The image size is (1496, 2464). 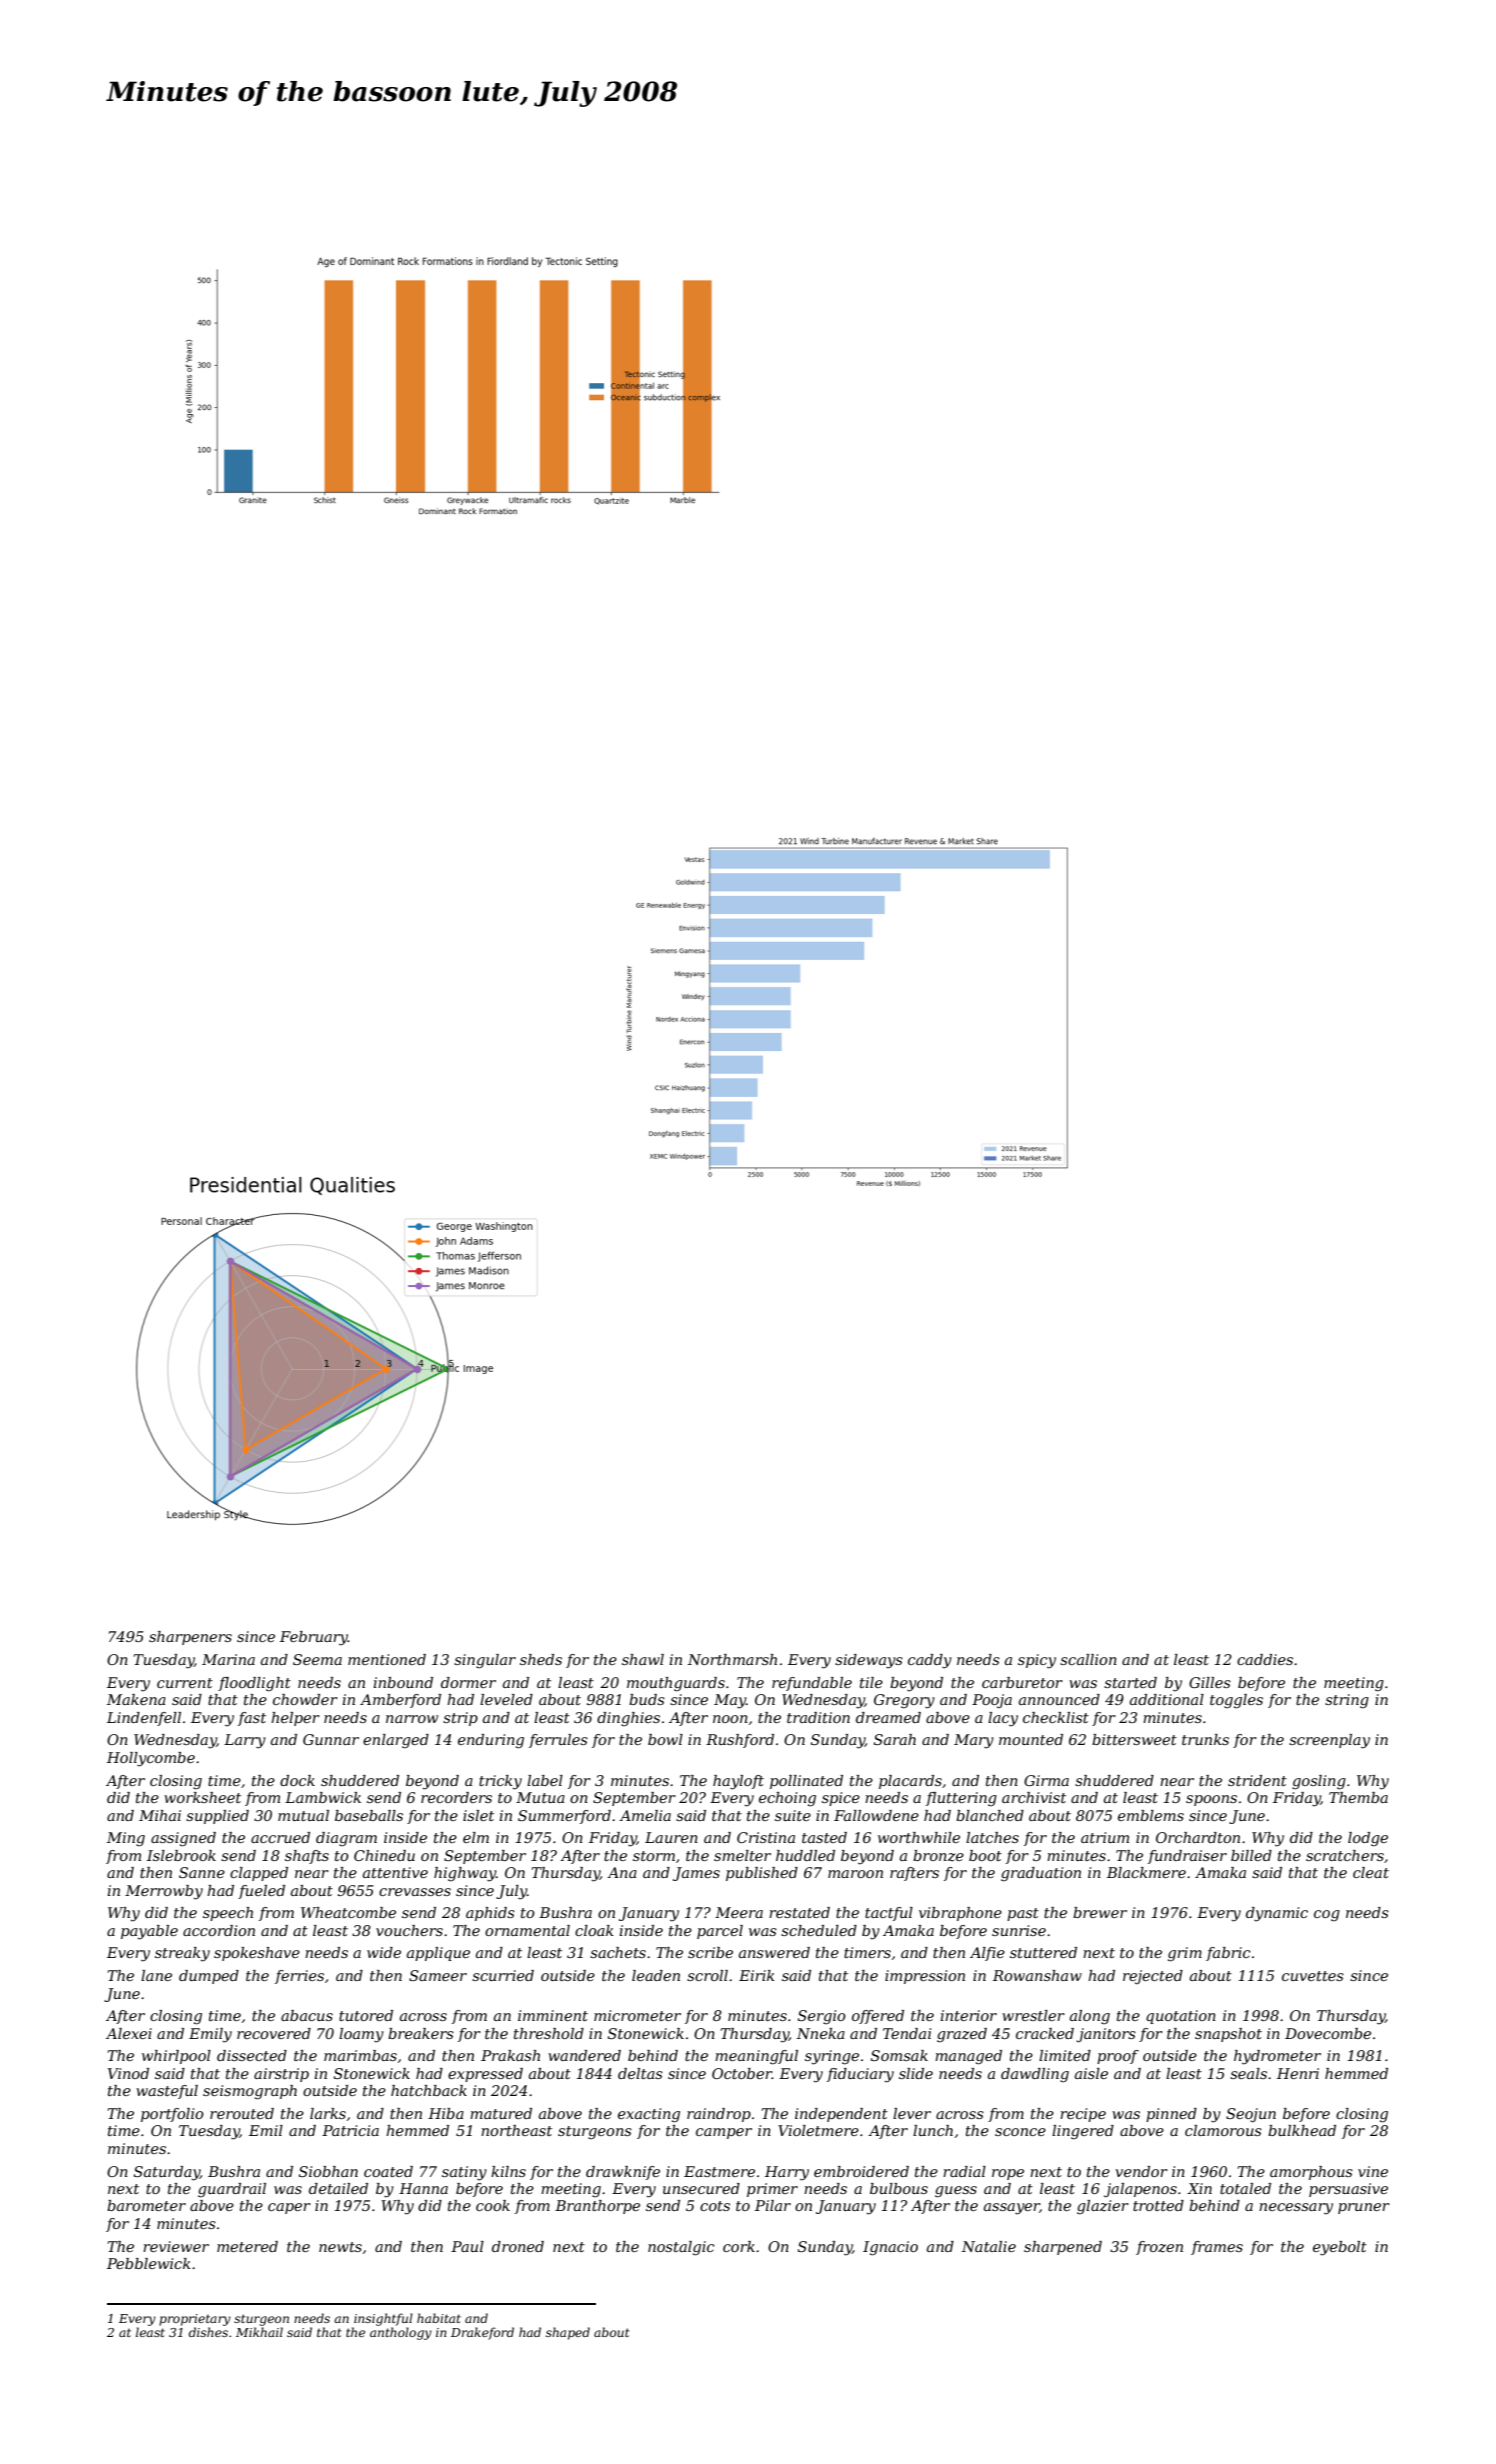 I want to click on Mikhail, so click(x=259, y=2332).
